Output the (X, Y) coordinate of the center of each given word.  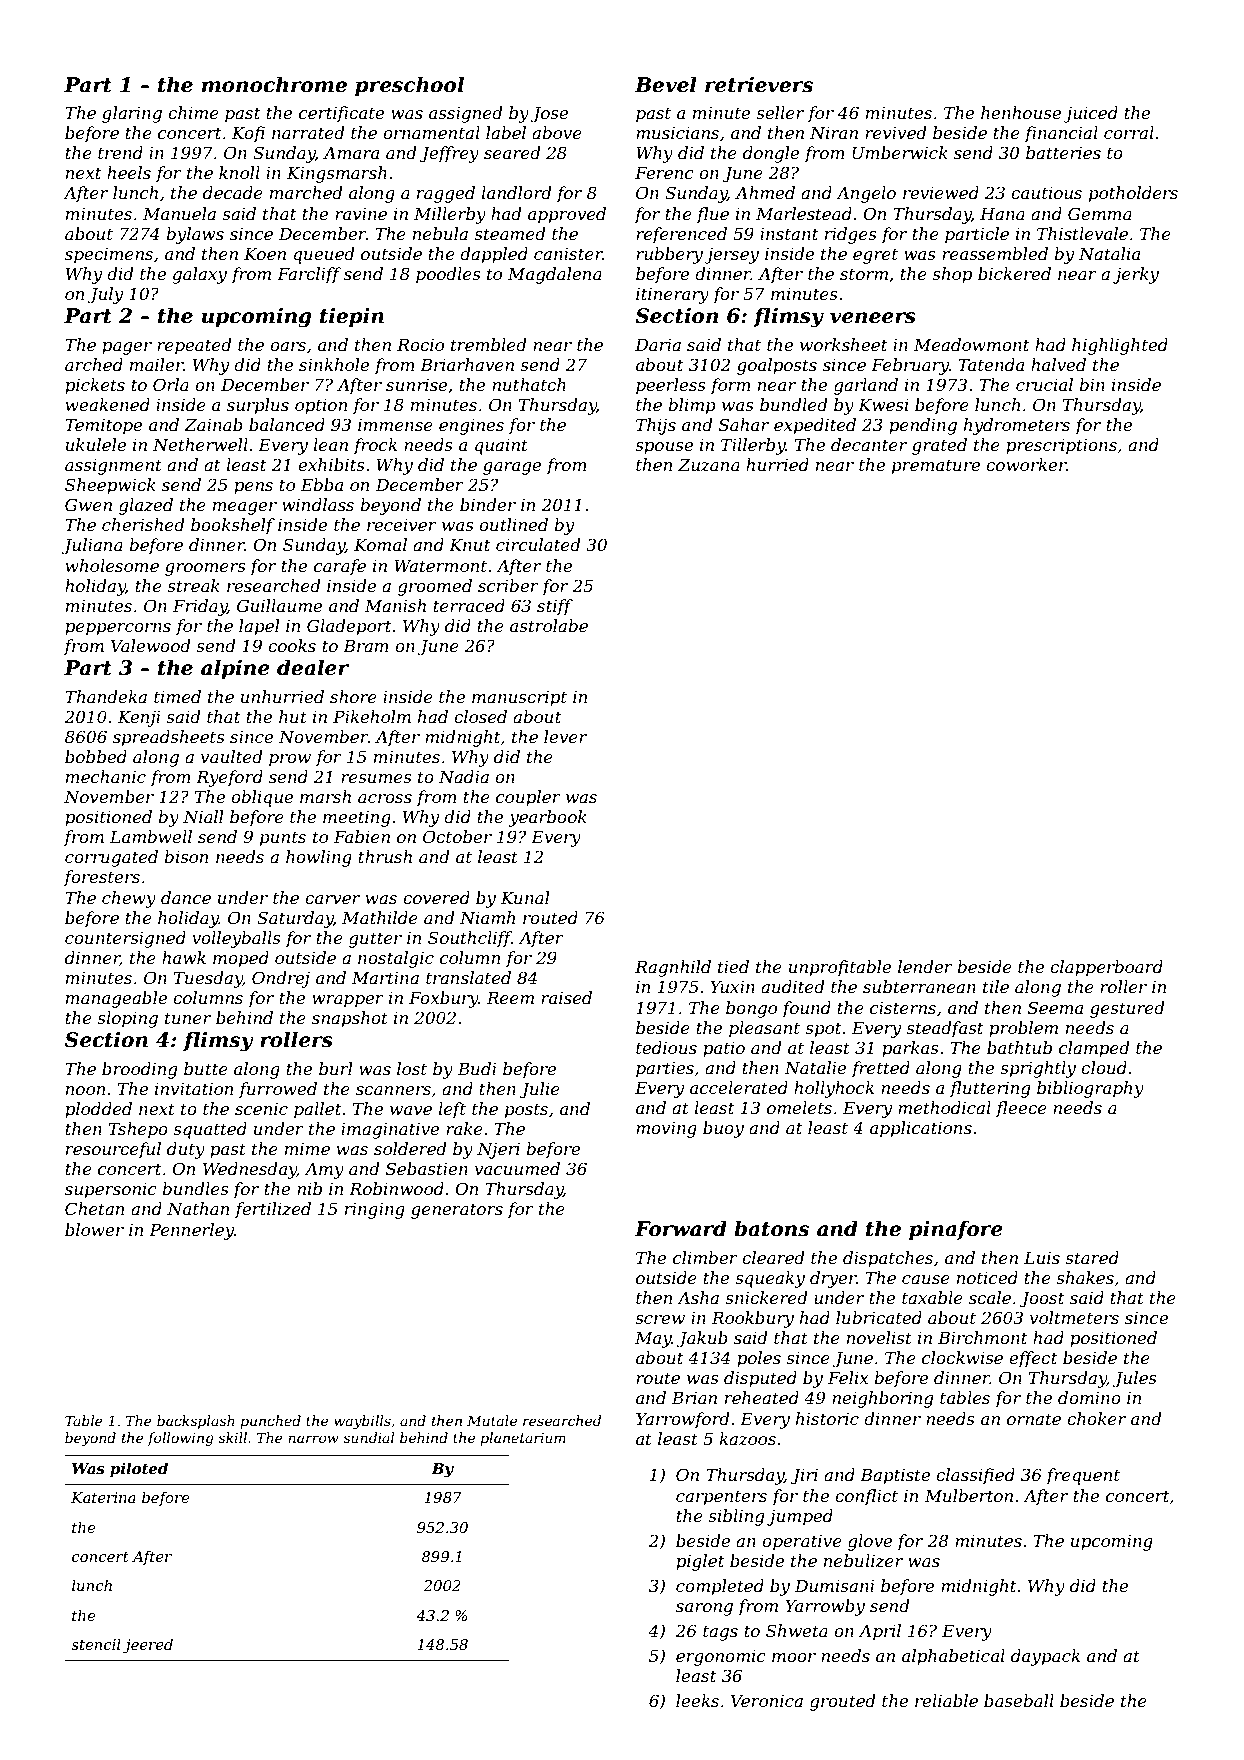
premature (936, 467)
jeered (148, 1646)
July (105, 295)
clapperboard (1106, 968)
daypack (1045, 1657)
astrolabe (549, 625)
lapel (259, 627)
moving (666, 1130)
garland (866, 386)
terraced (469, 605)
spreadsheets (169, 738)
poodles (448, 275)
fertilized (273, 1210)
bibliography (1090, 1089)
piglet (700, 1562)
